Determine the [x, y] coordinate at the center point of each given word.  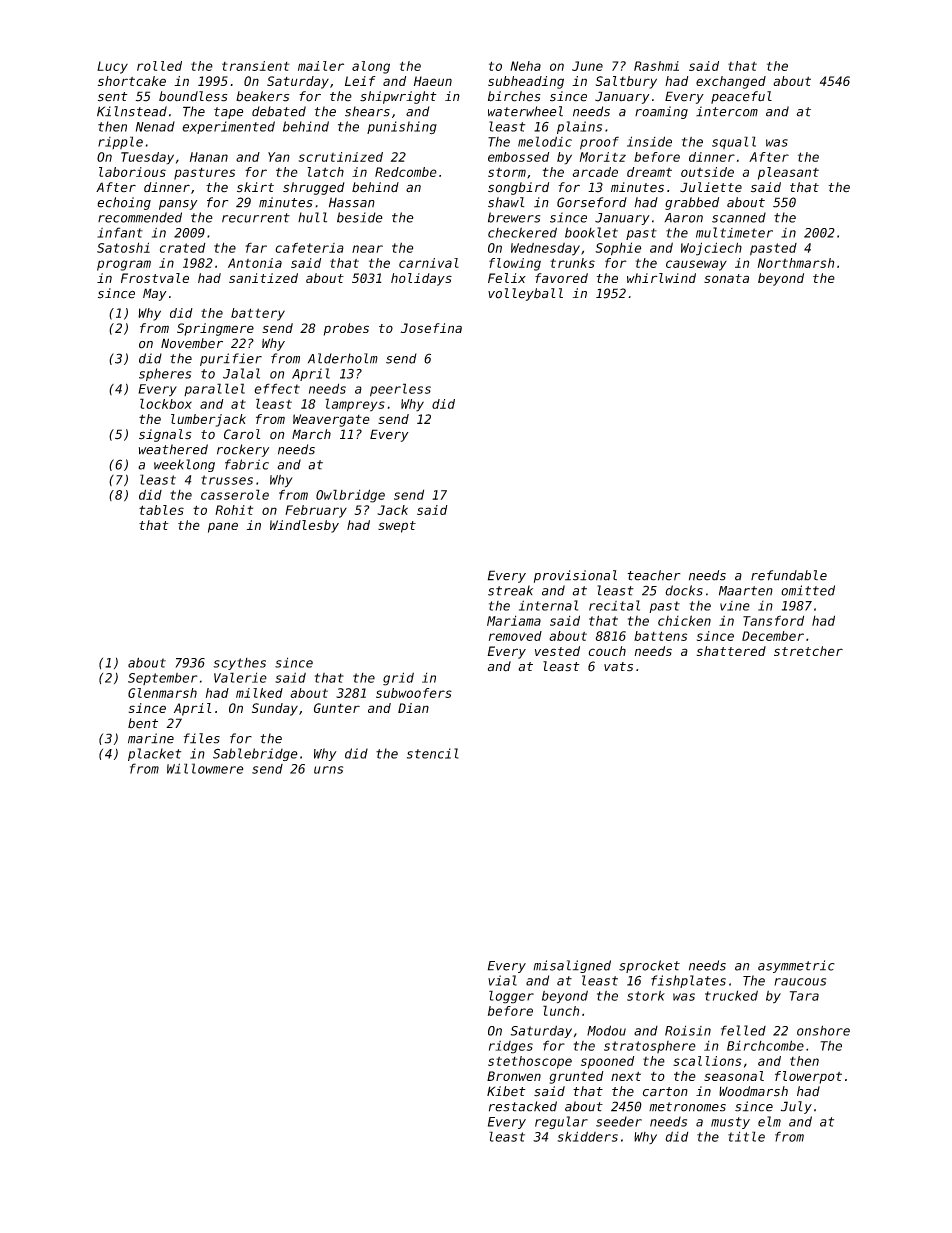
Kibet [506, 1091]
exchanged [731, 82]
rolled [159, 66]
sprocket [649, 966]
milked [259, 693]
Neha [525, 66]
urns [328, 770]
